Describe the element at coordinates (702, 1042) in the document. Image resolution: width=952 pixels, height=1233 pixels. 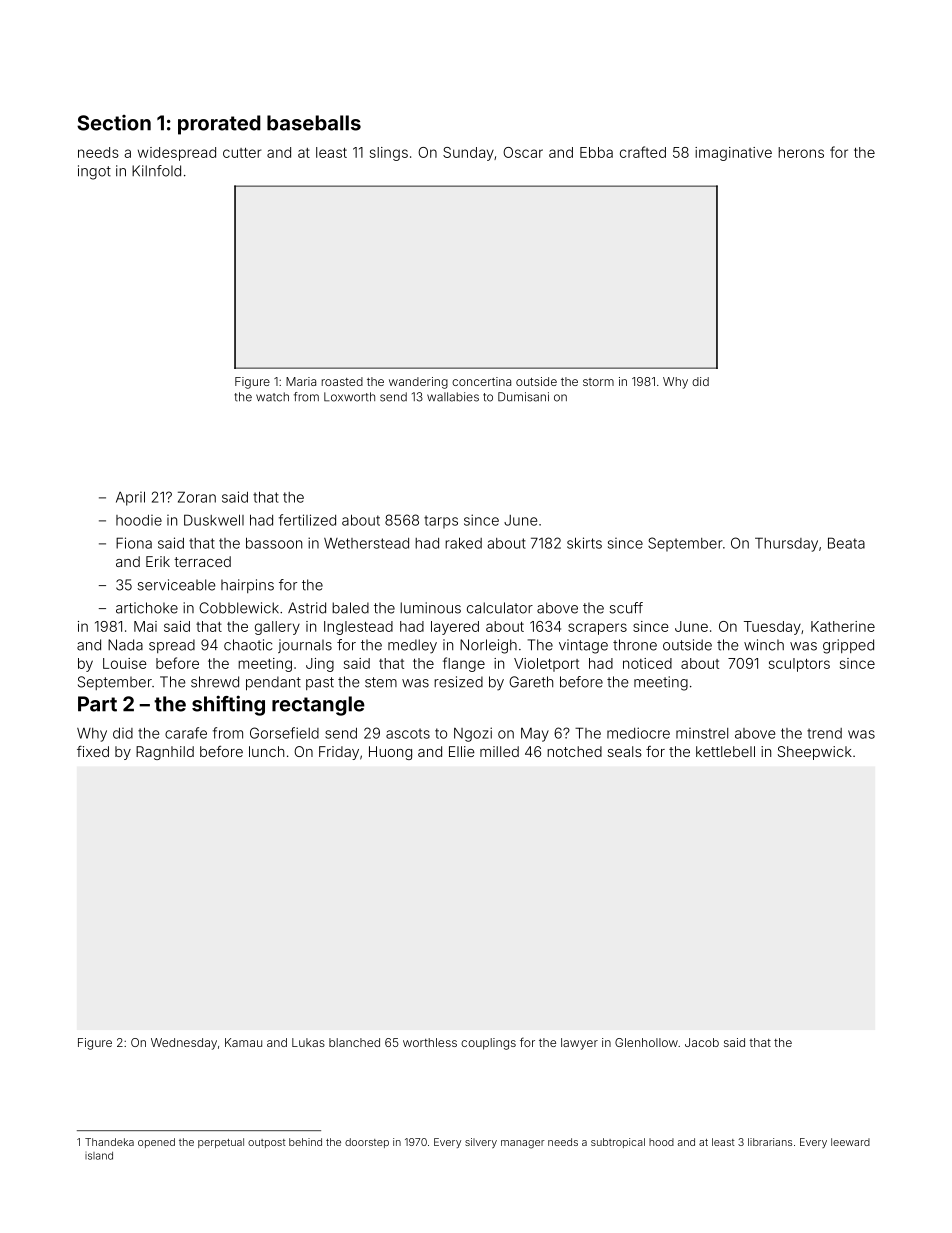
I see `Jacob` at that location.
